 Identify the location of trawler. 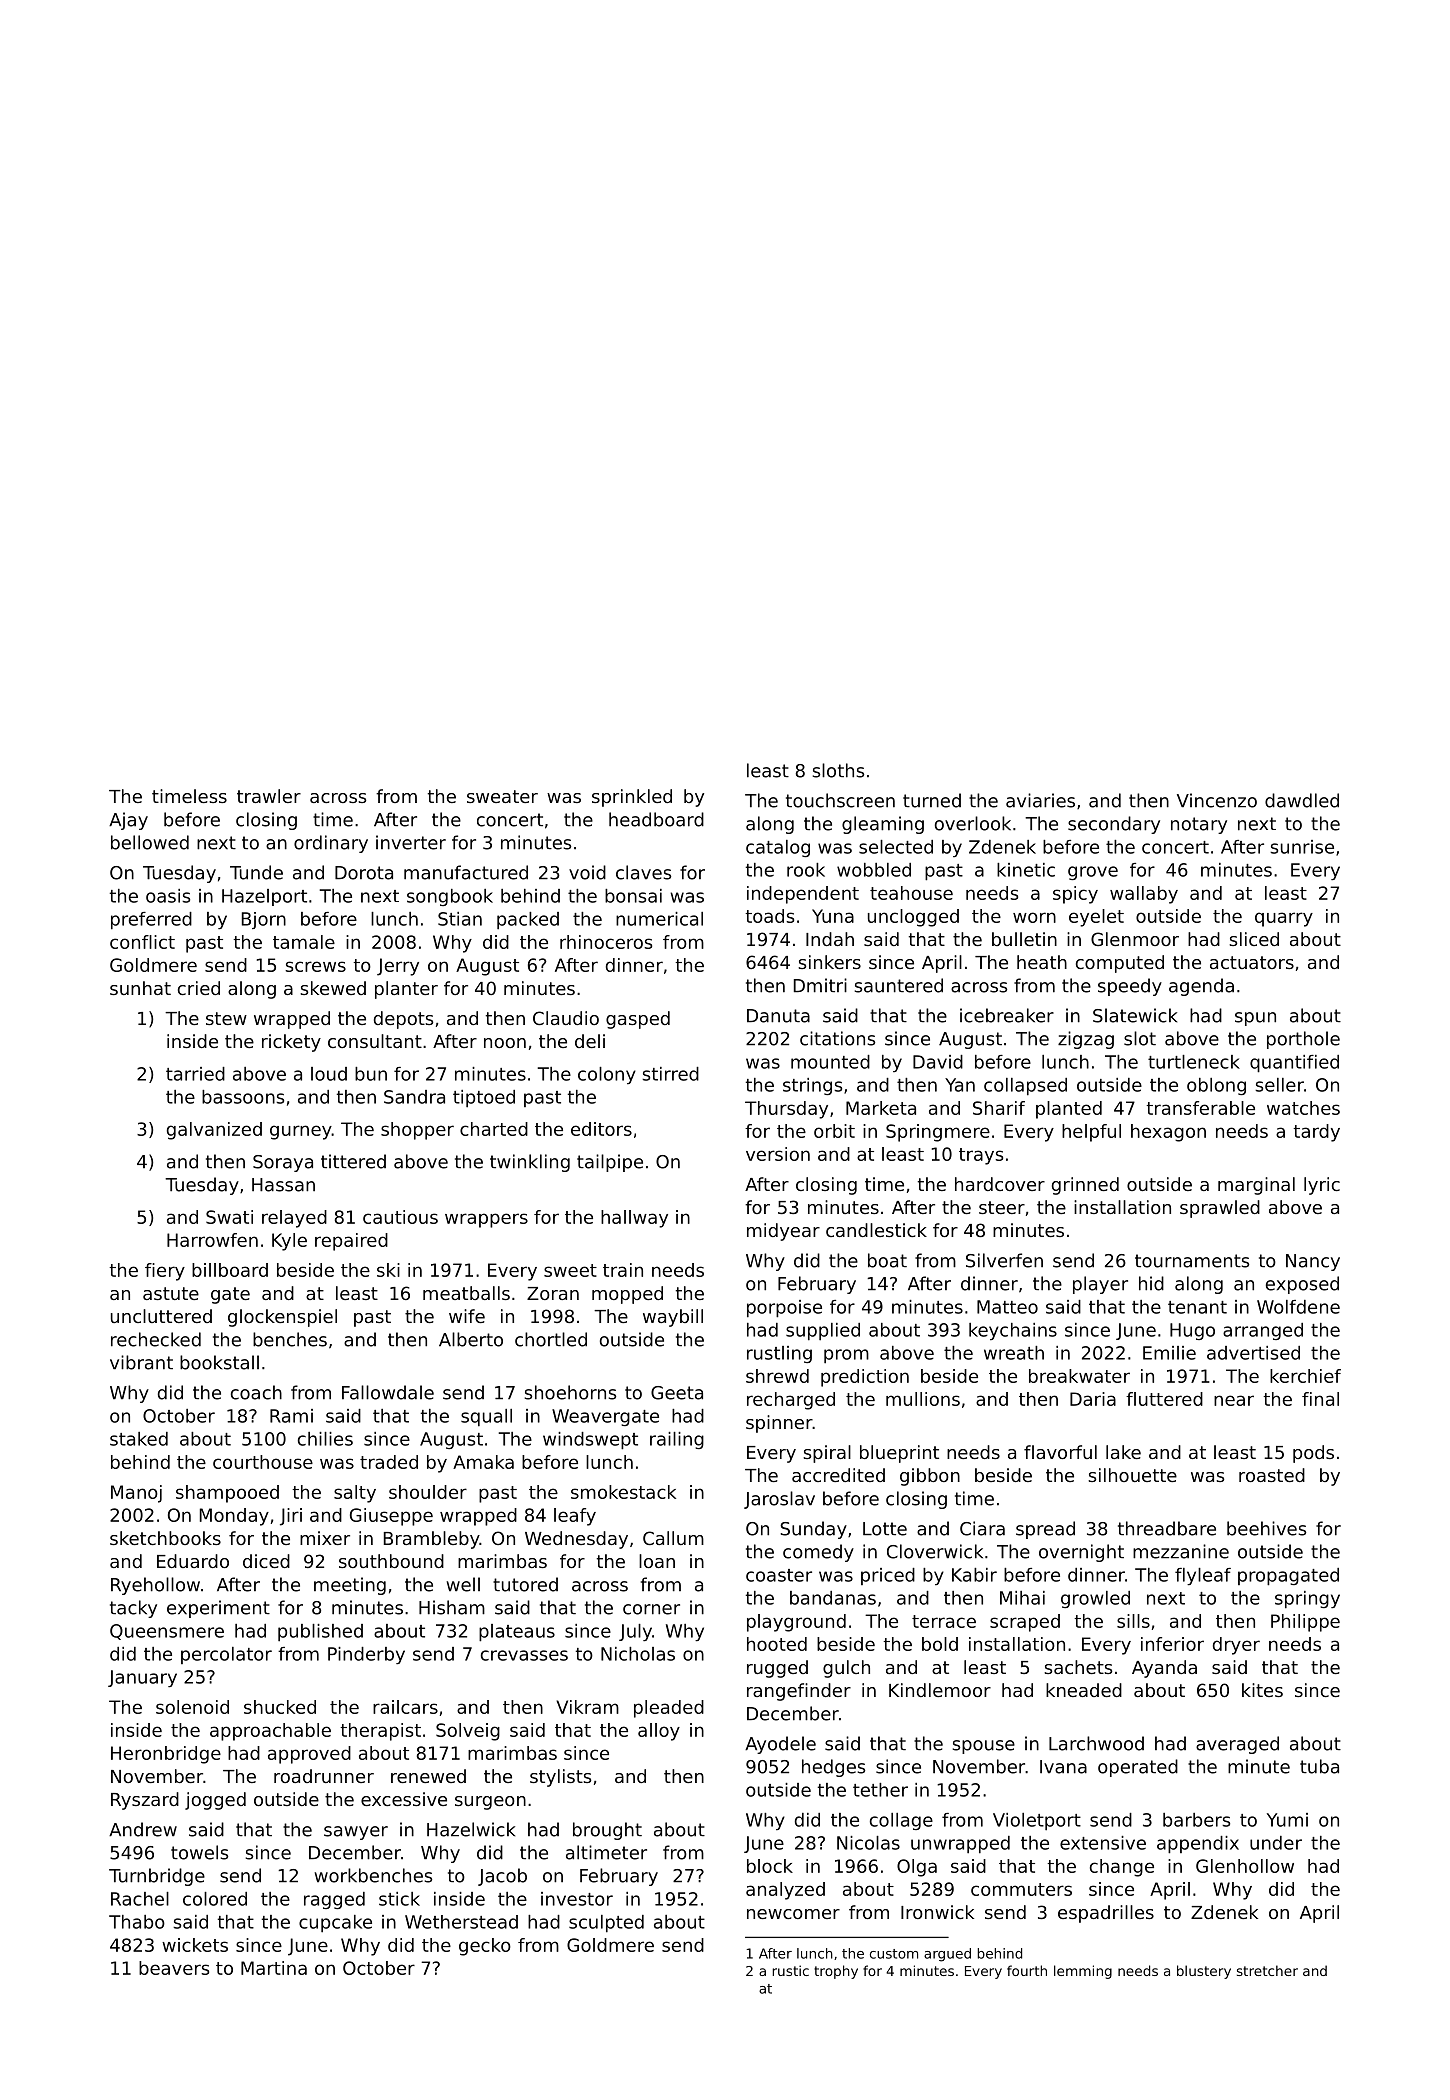
(269, 796).
